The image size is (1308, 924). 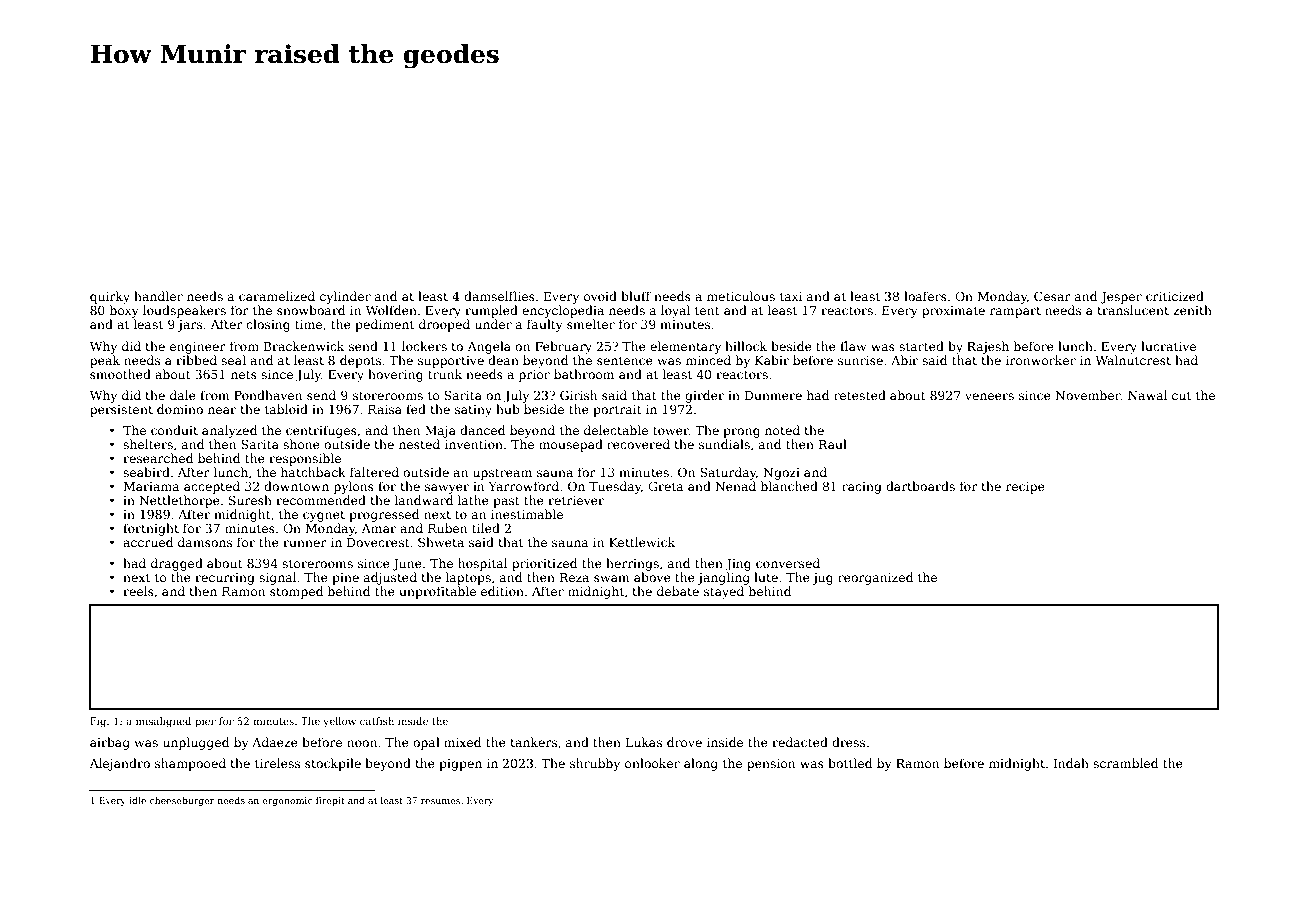 I want to click on Cesar, so click(x=1052, y=296).
